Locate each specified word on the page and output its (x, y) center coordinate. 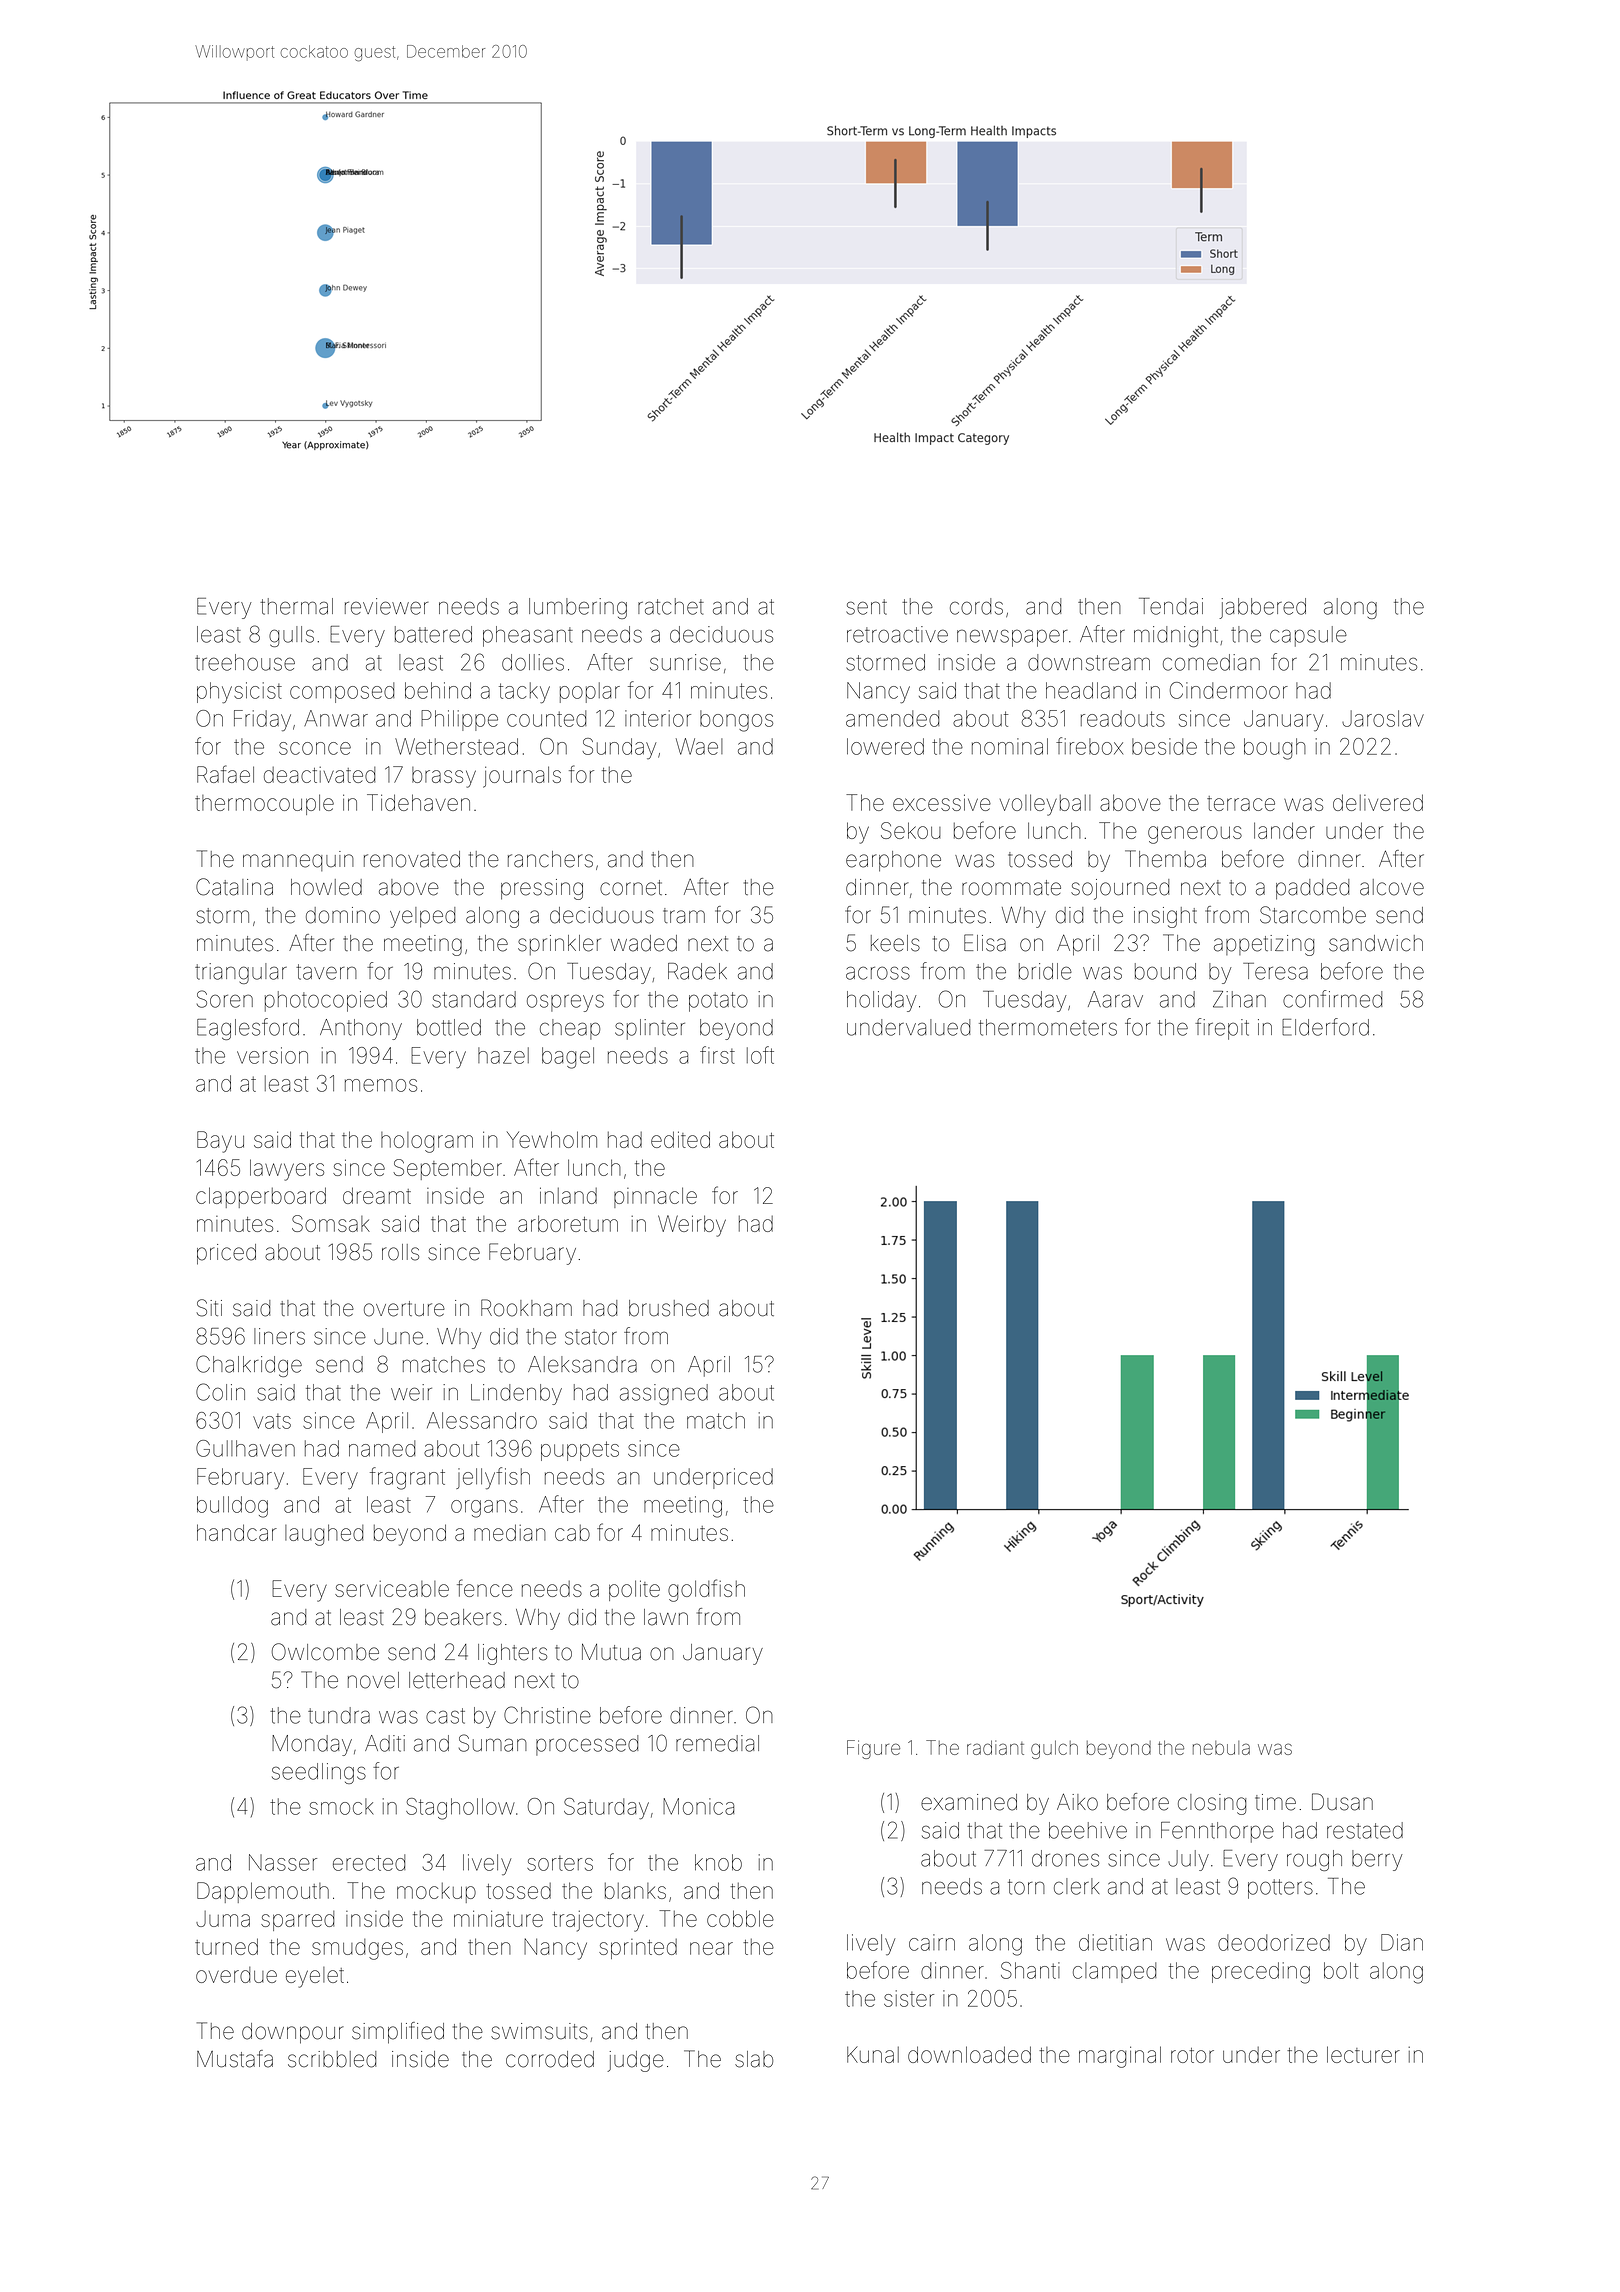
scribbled (332, 2059)
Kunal (873, 2054)
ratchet (671, 606)
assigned (664, 1394)
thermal (296, 606)
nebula (1221, 1748)
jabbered (1262, 608)
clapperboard (261, 1197)
